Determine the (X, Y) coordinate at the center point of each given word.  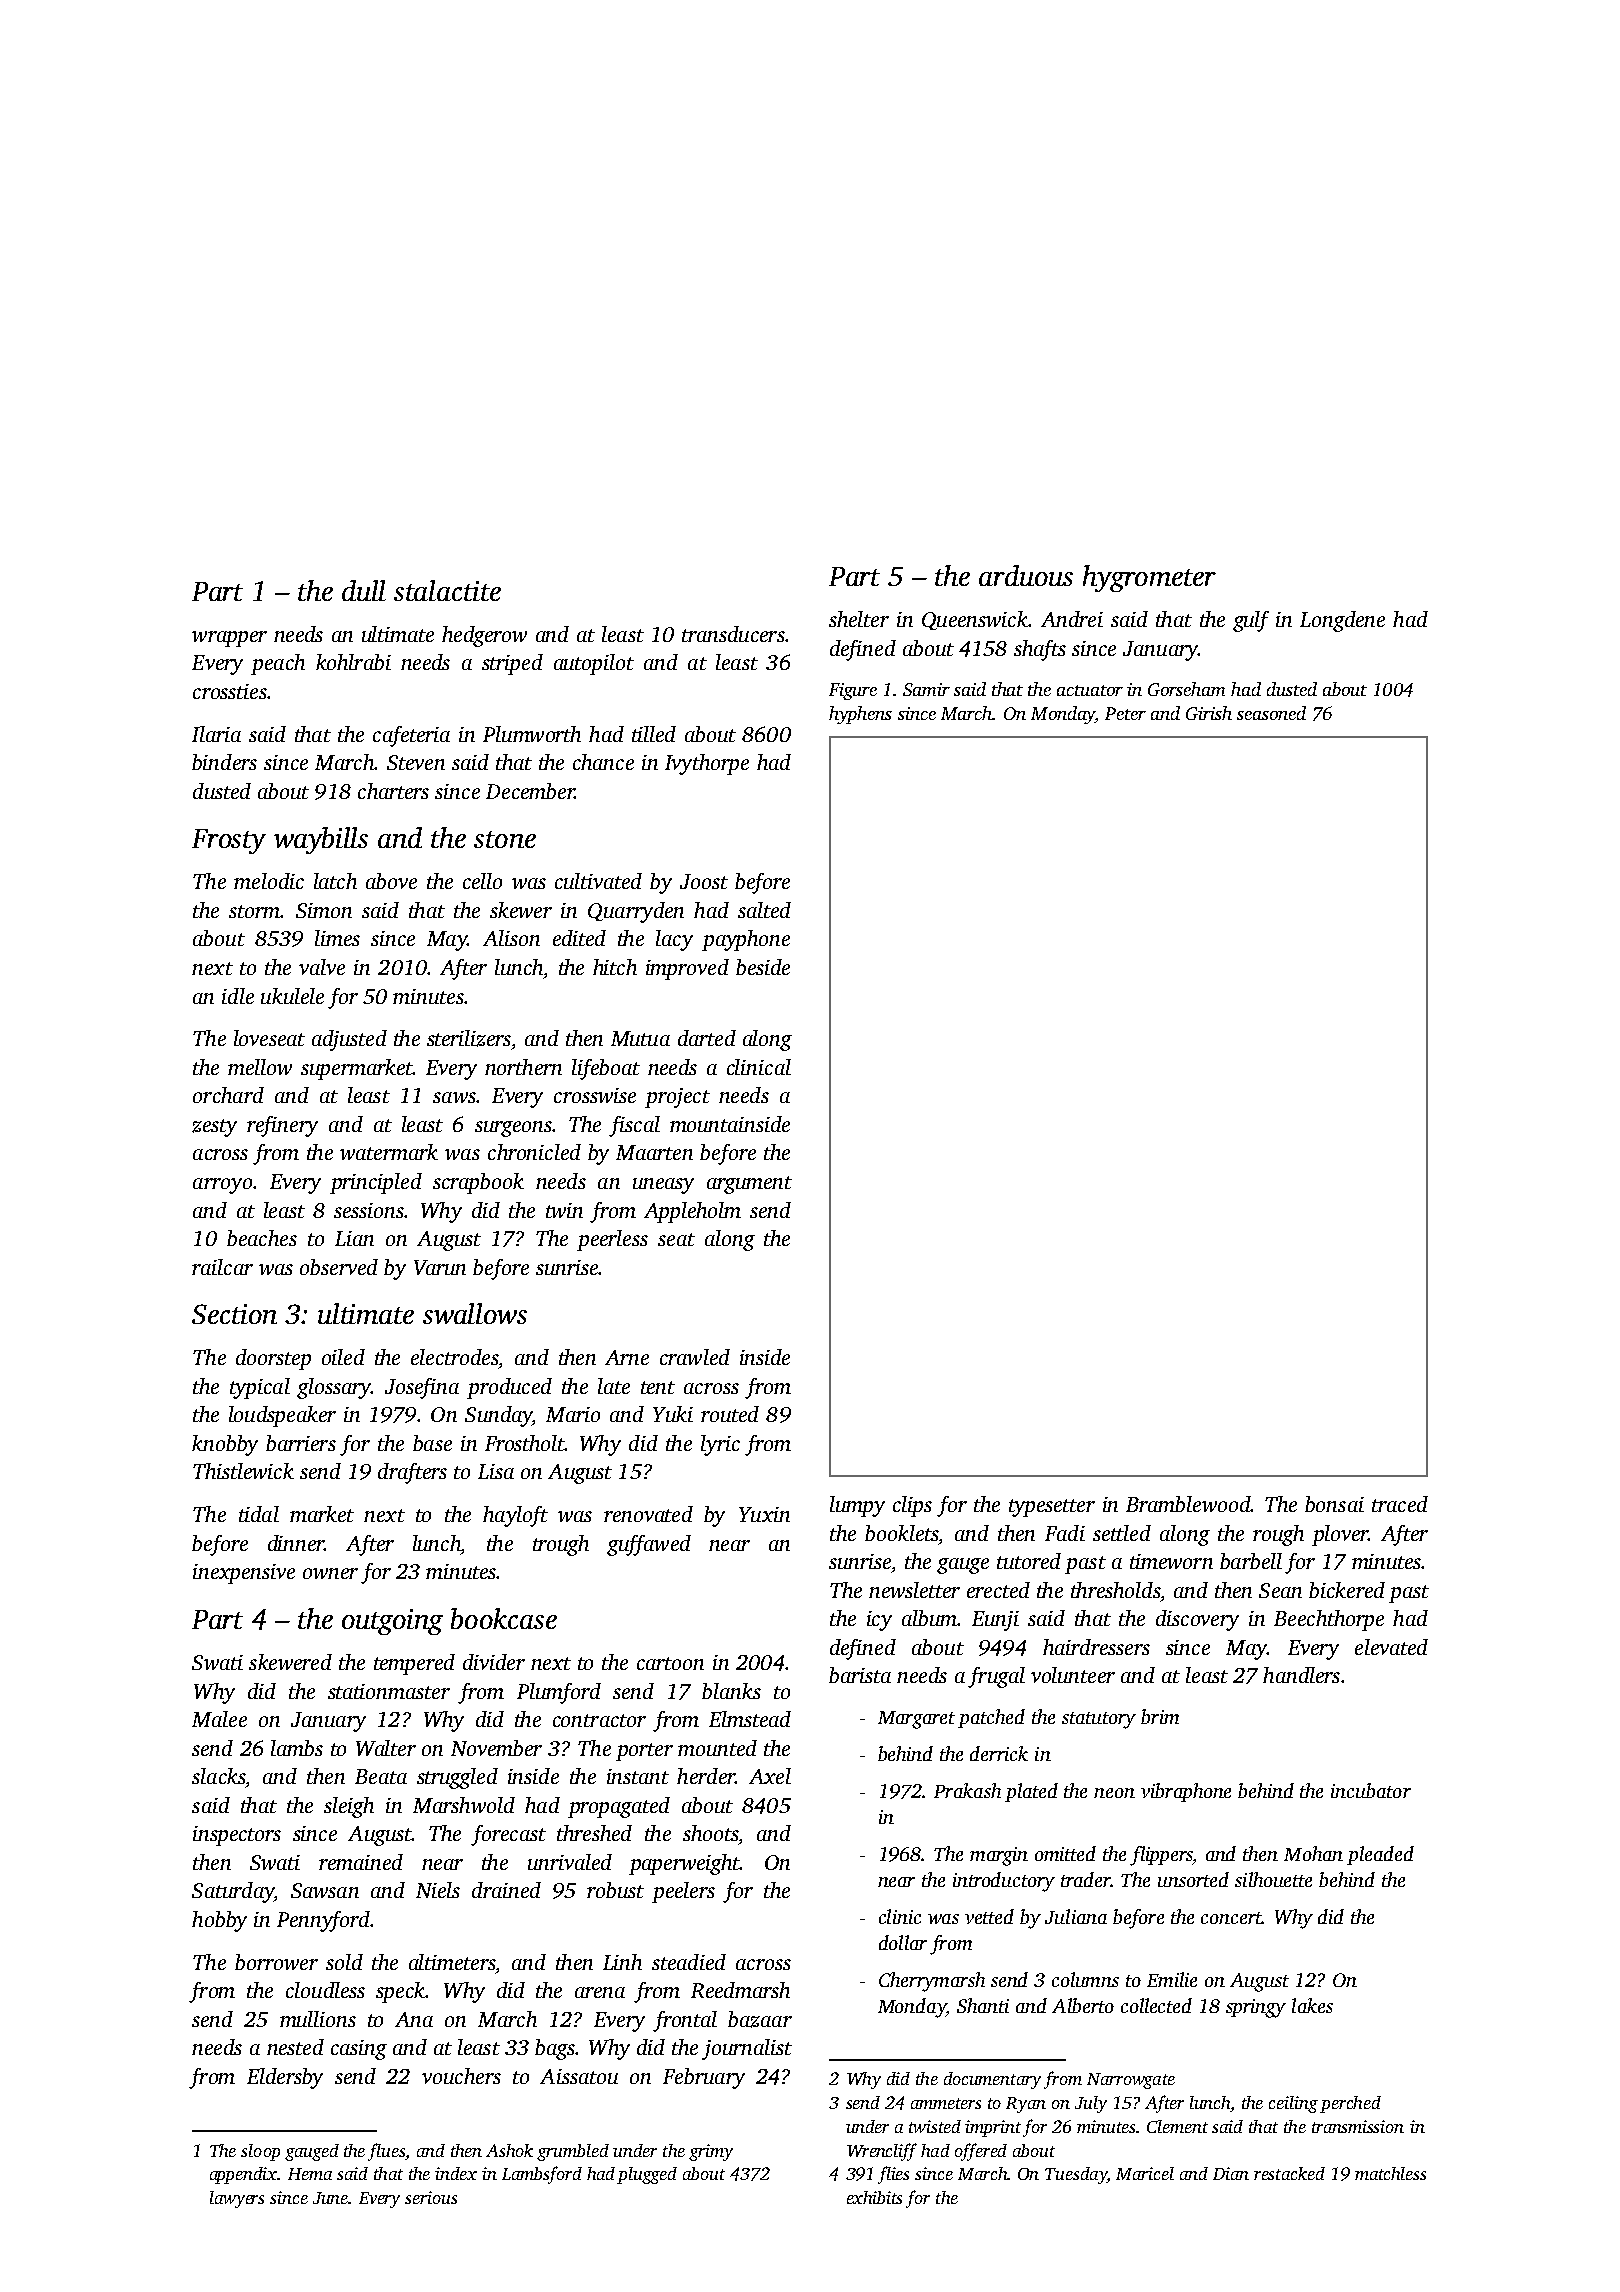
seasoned (1271, 713)
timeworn (1171, 1561)
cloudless (325, 1990)
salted (764, 910)
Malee (219, 1719)
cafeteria (411, 736)
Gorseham (1186, 689)
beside (763, 967)
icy (879, 1621)
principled (376, 1183)
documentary (992, 2080)
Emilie (1172, 1979)
